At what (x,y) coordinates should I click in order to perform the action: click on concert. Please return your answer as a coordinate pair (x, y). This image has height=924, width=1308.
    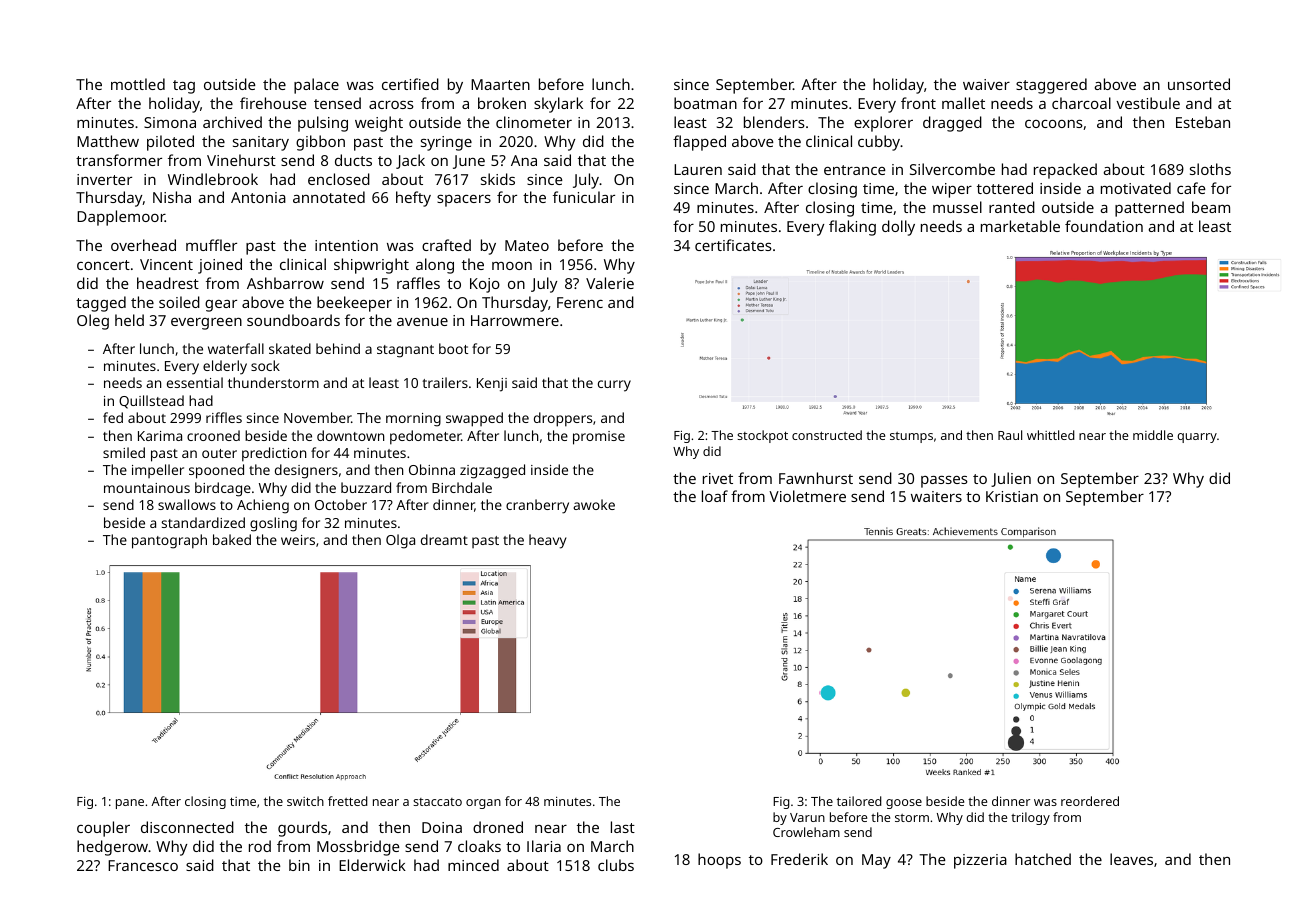
    Looking at the image, I should click on (103, 265).
